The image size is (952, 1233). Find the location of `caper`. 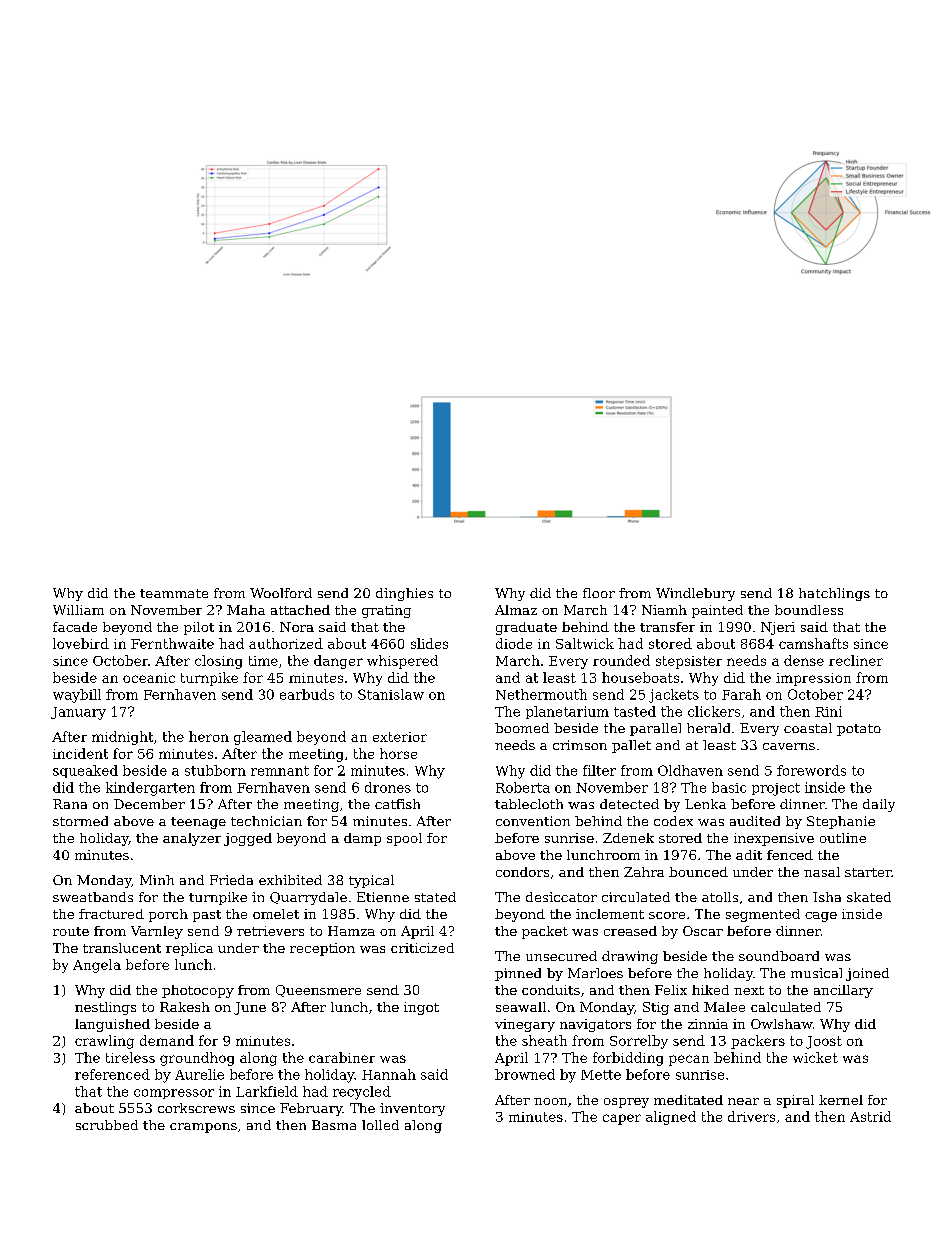

caper is located at coordinates (622, 1119).
